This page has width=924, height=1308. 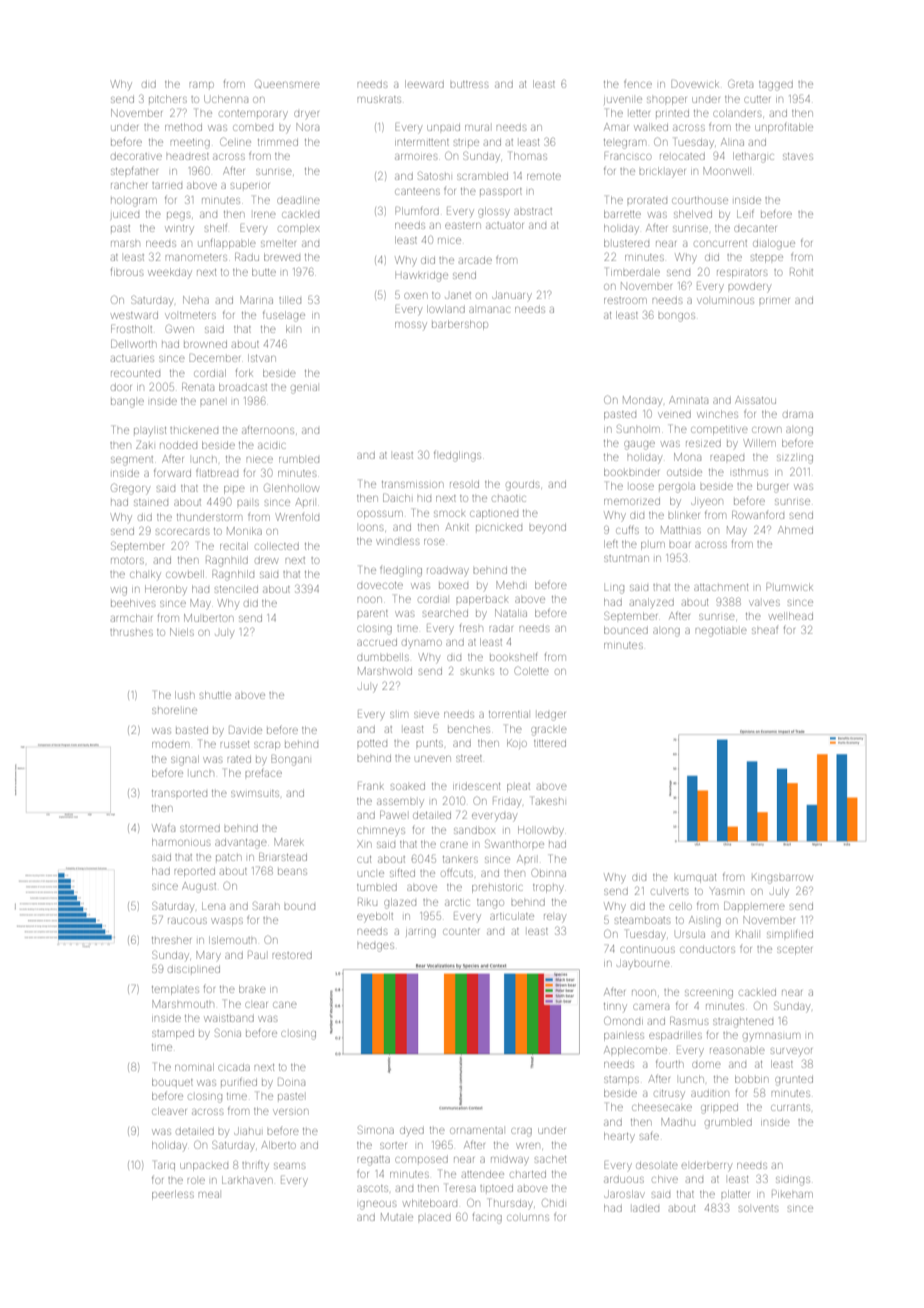 I want to click on Dapplemere, so click(x=754, y=907).
